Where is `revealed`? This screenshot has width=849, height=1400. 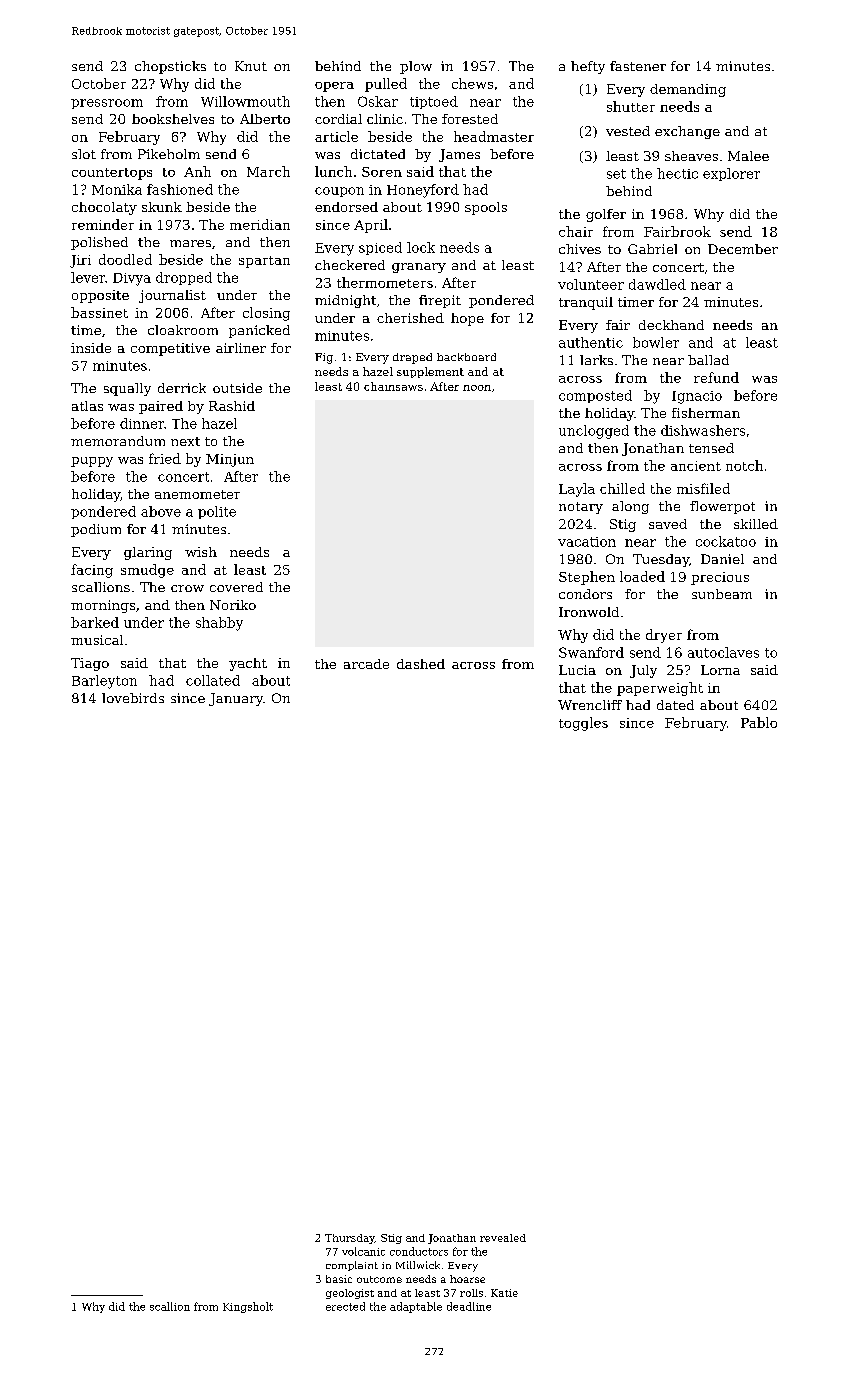
revealed is located at coordinates (503, 1238).
